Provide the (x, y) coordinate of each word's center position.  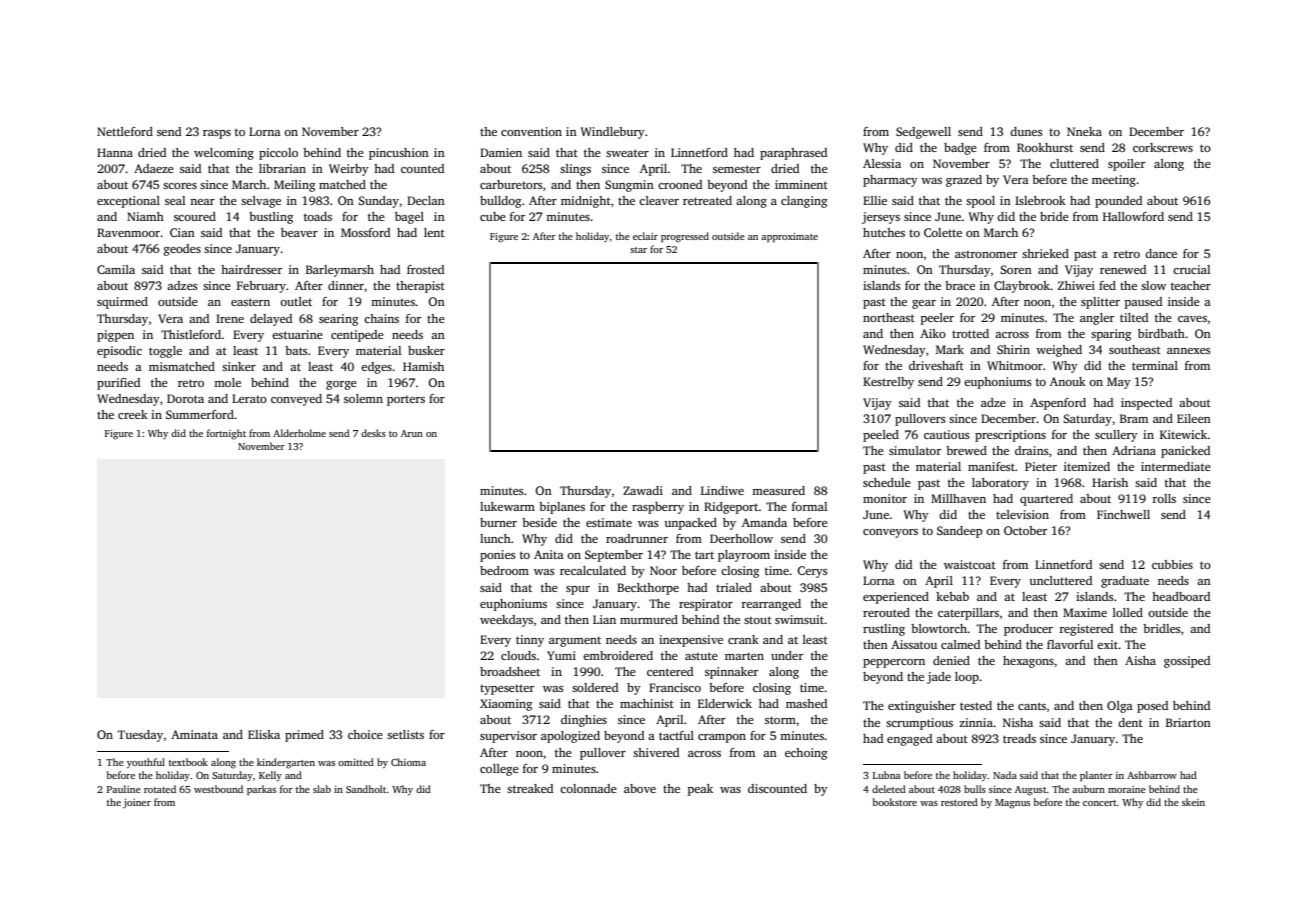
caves (1192, 319)
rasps (217, 134)
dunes (1026, 131)
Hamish (423, 366)
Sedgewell (923, 133)
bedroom (504, 570)
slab (322, 789)
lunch (495, 538)
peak (700, 790)
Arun (412, 433)
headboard (1181, 596)
